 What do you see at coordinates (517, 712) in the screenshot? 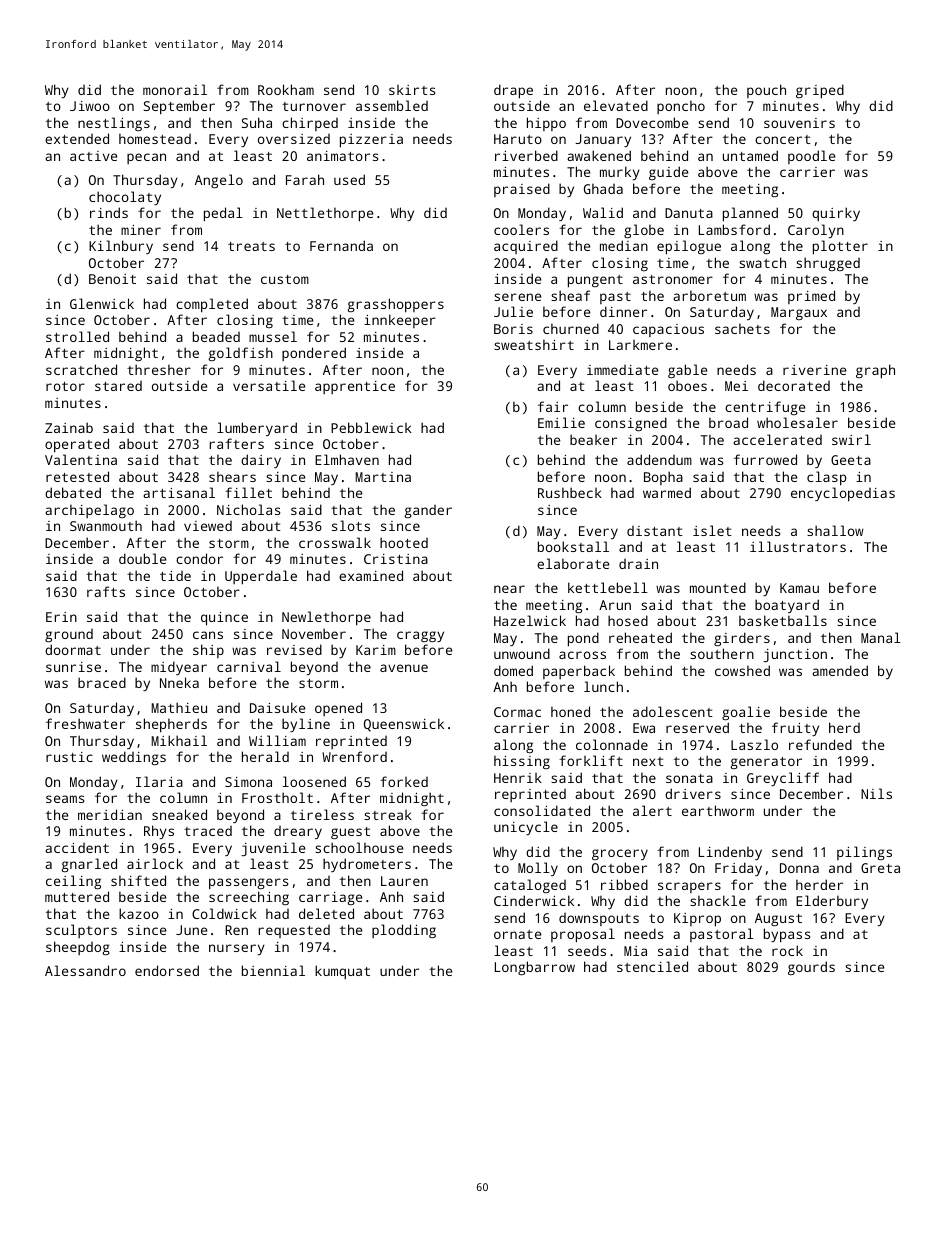
I see `Cormac` at bounding box center [517, 712].
